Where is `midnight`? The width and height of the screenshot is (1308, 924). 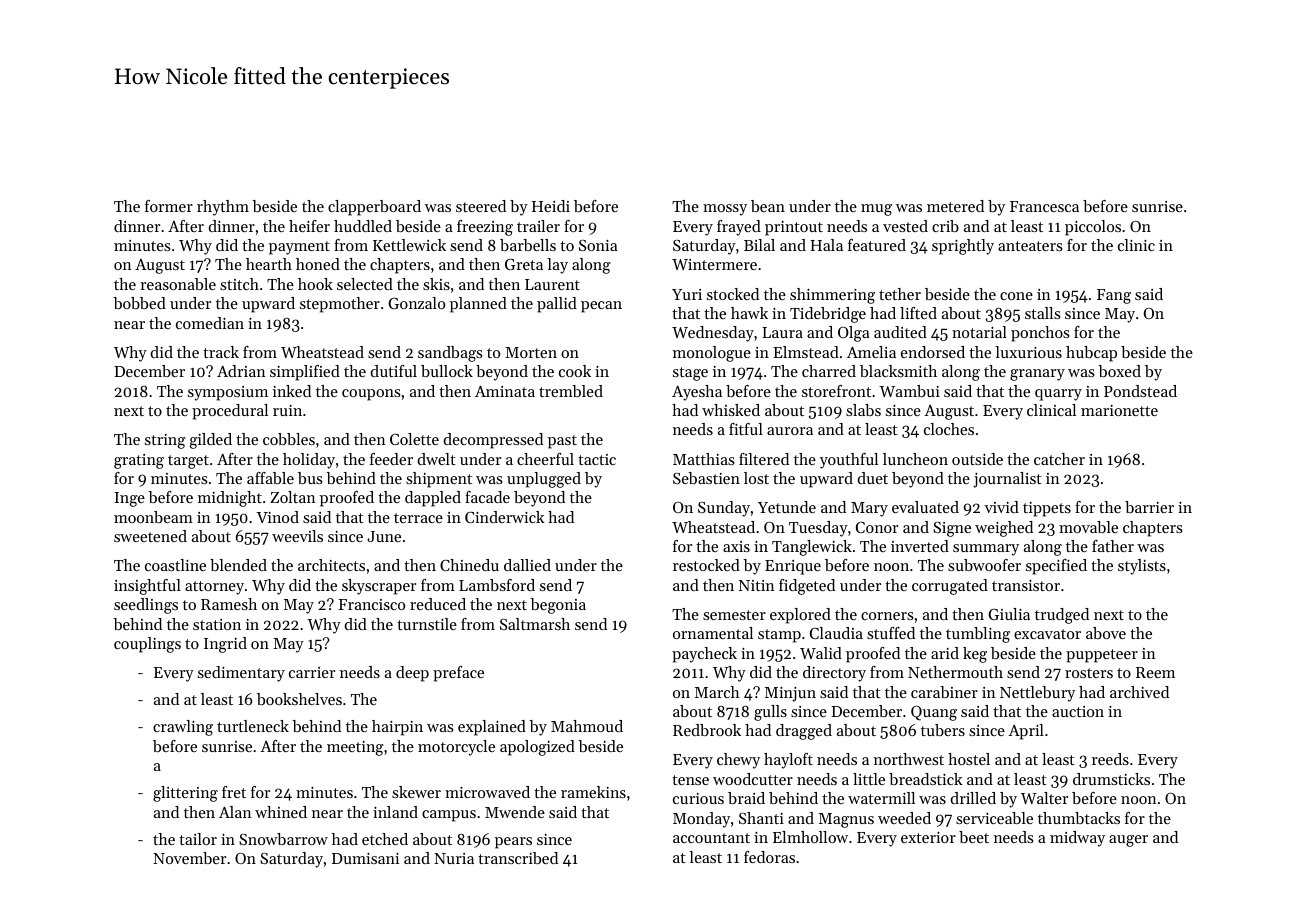
midnight is located at coordinates (230, 499).
